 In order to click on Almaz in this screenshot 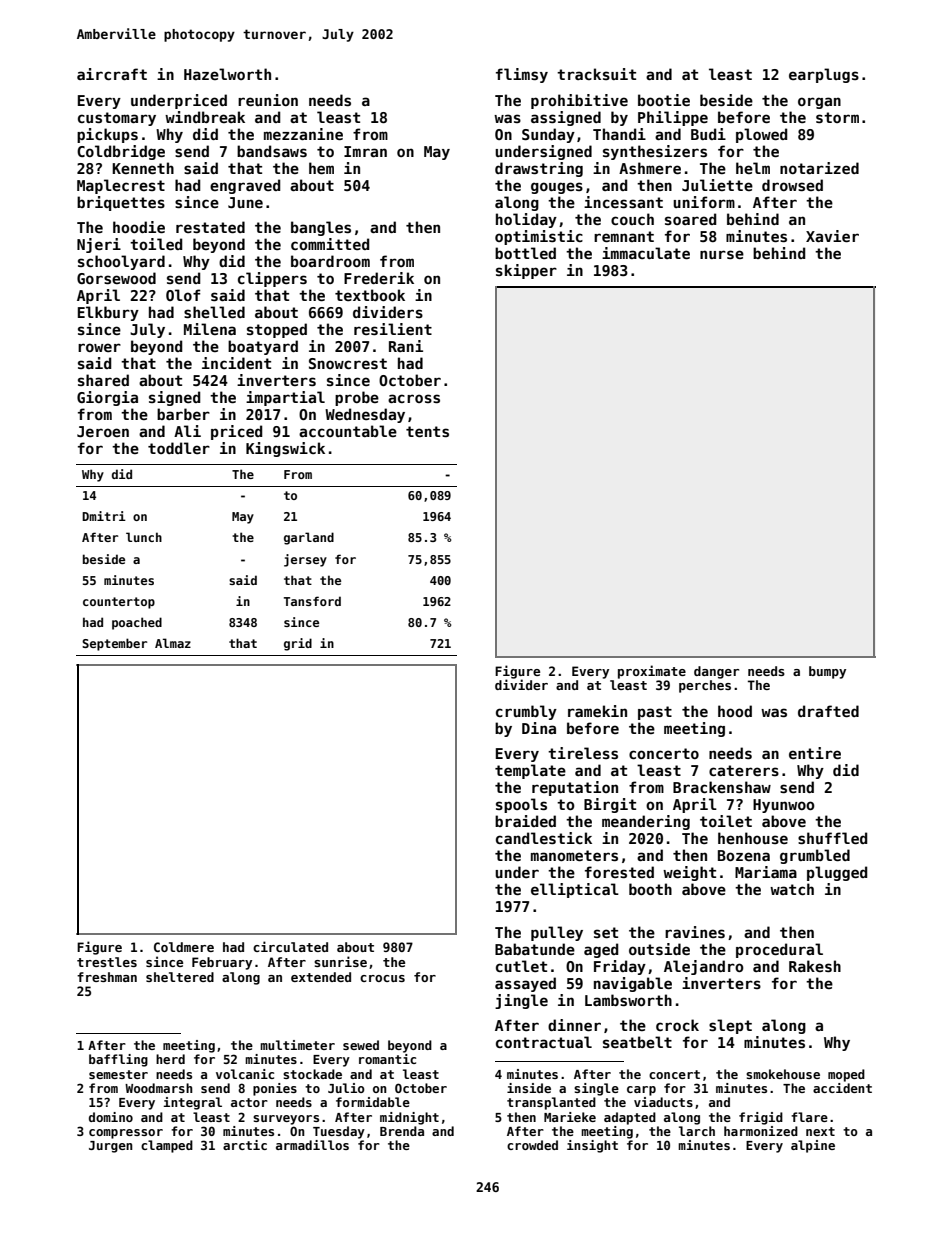, I will do `click(173, 643)`.
